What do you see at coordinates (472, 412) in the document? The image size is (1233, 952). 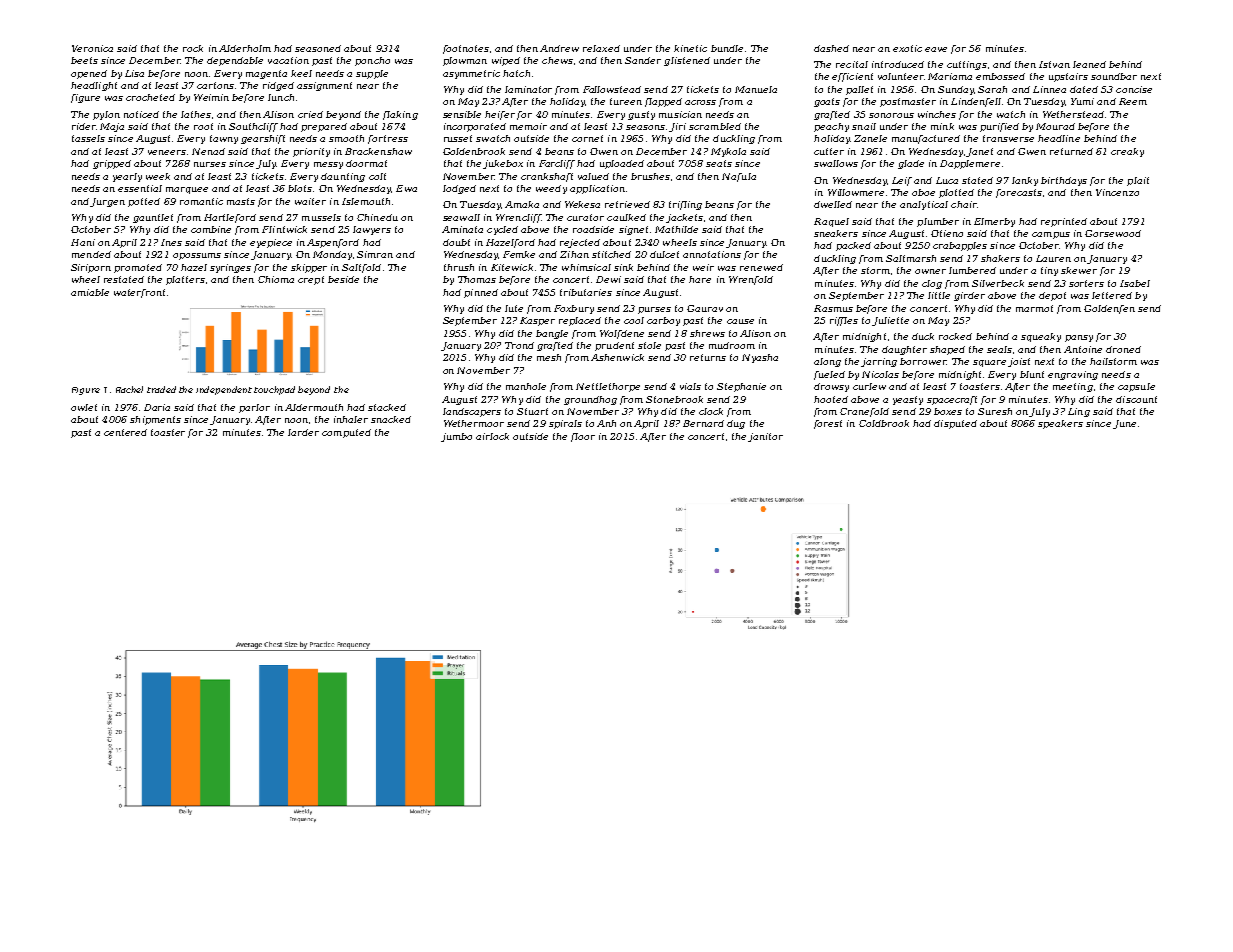 I see `landscapers` at bounding box center [472, 412].
